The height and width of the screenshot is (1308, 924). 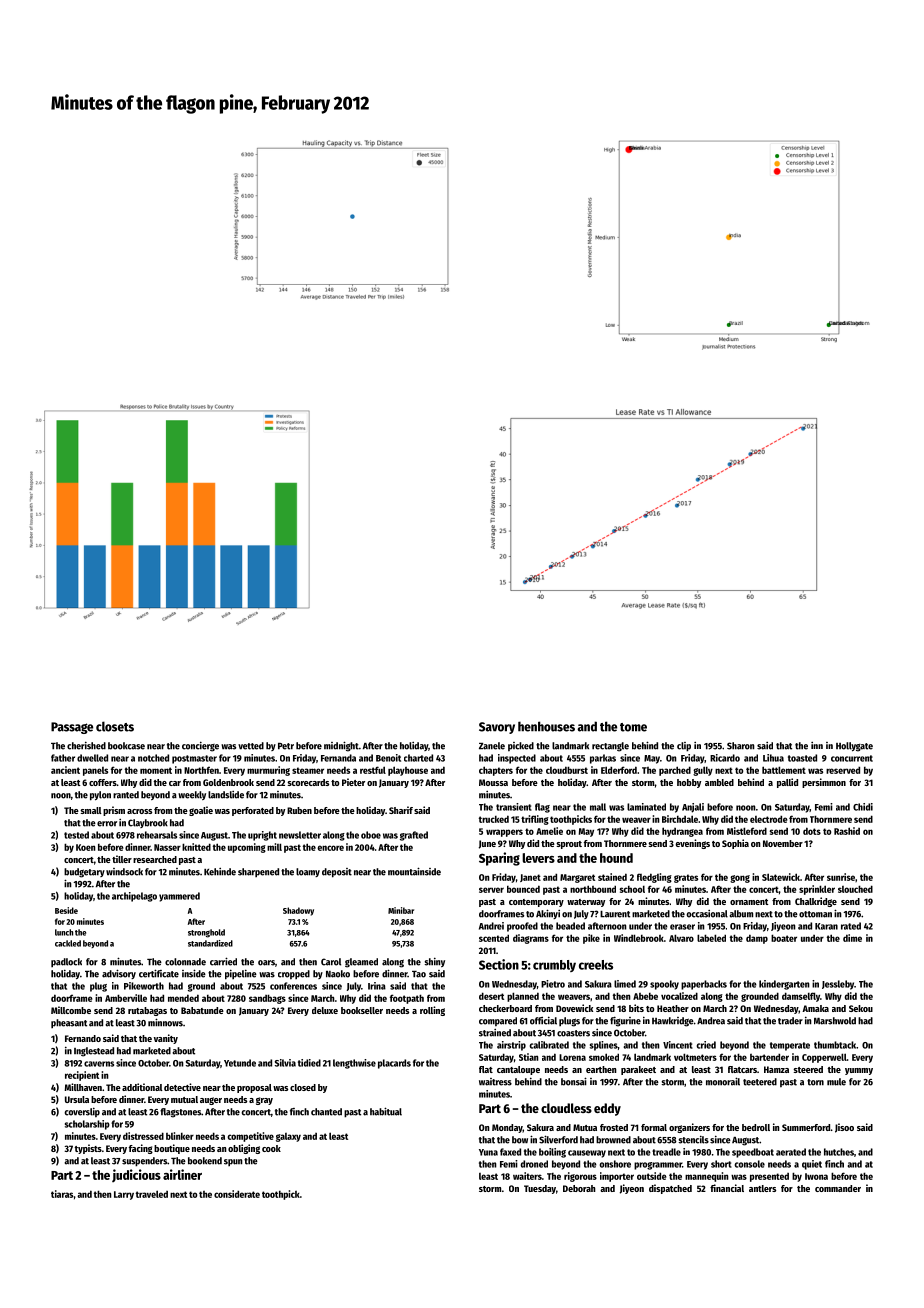 I want to click on beaded, so click(x=570, y=926).
